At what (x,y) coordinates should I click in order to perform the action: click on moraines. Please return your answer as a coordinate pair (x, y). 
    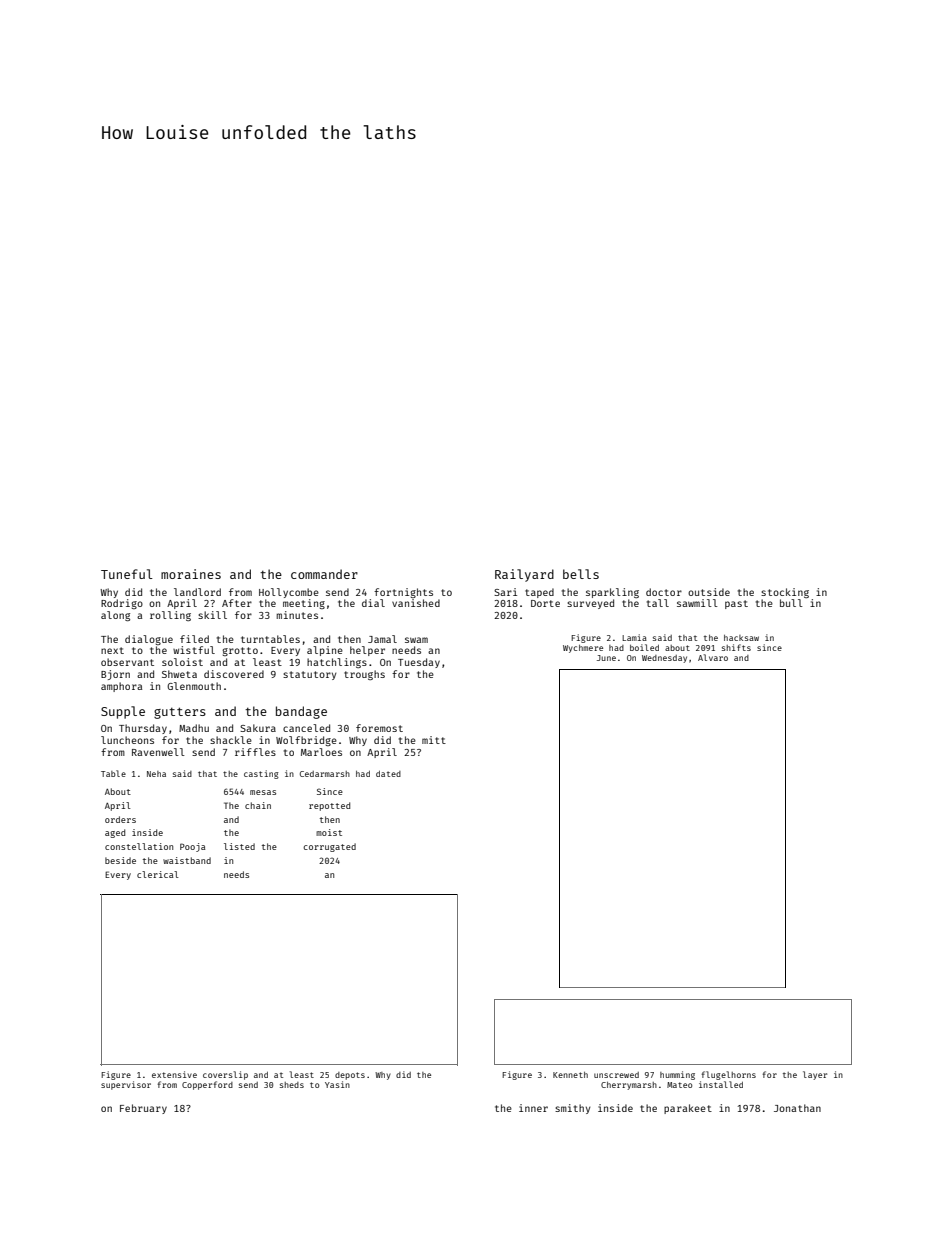
    Looking at the image, I should click on (191, 574).
